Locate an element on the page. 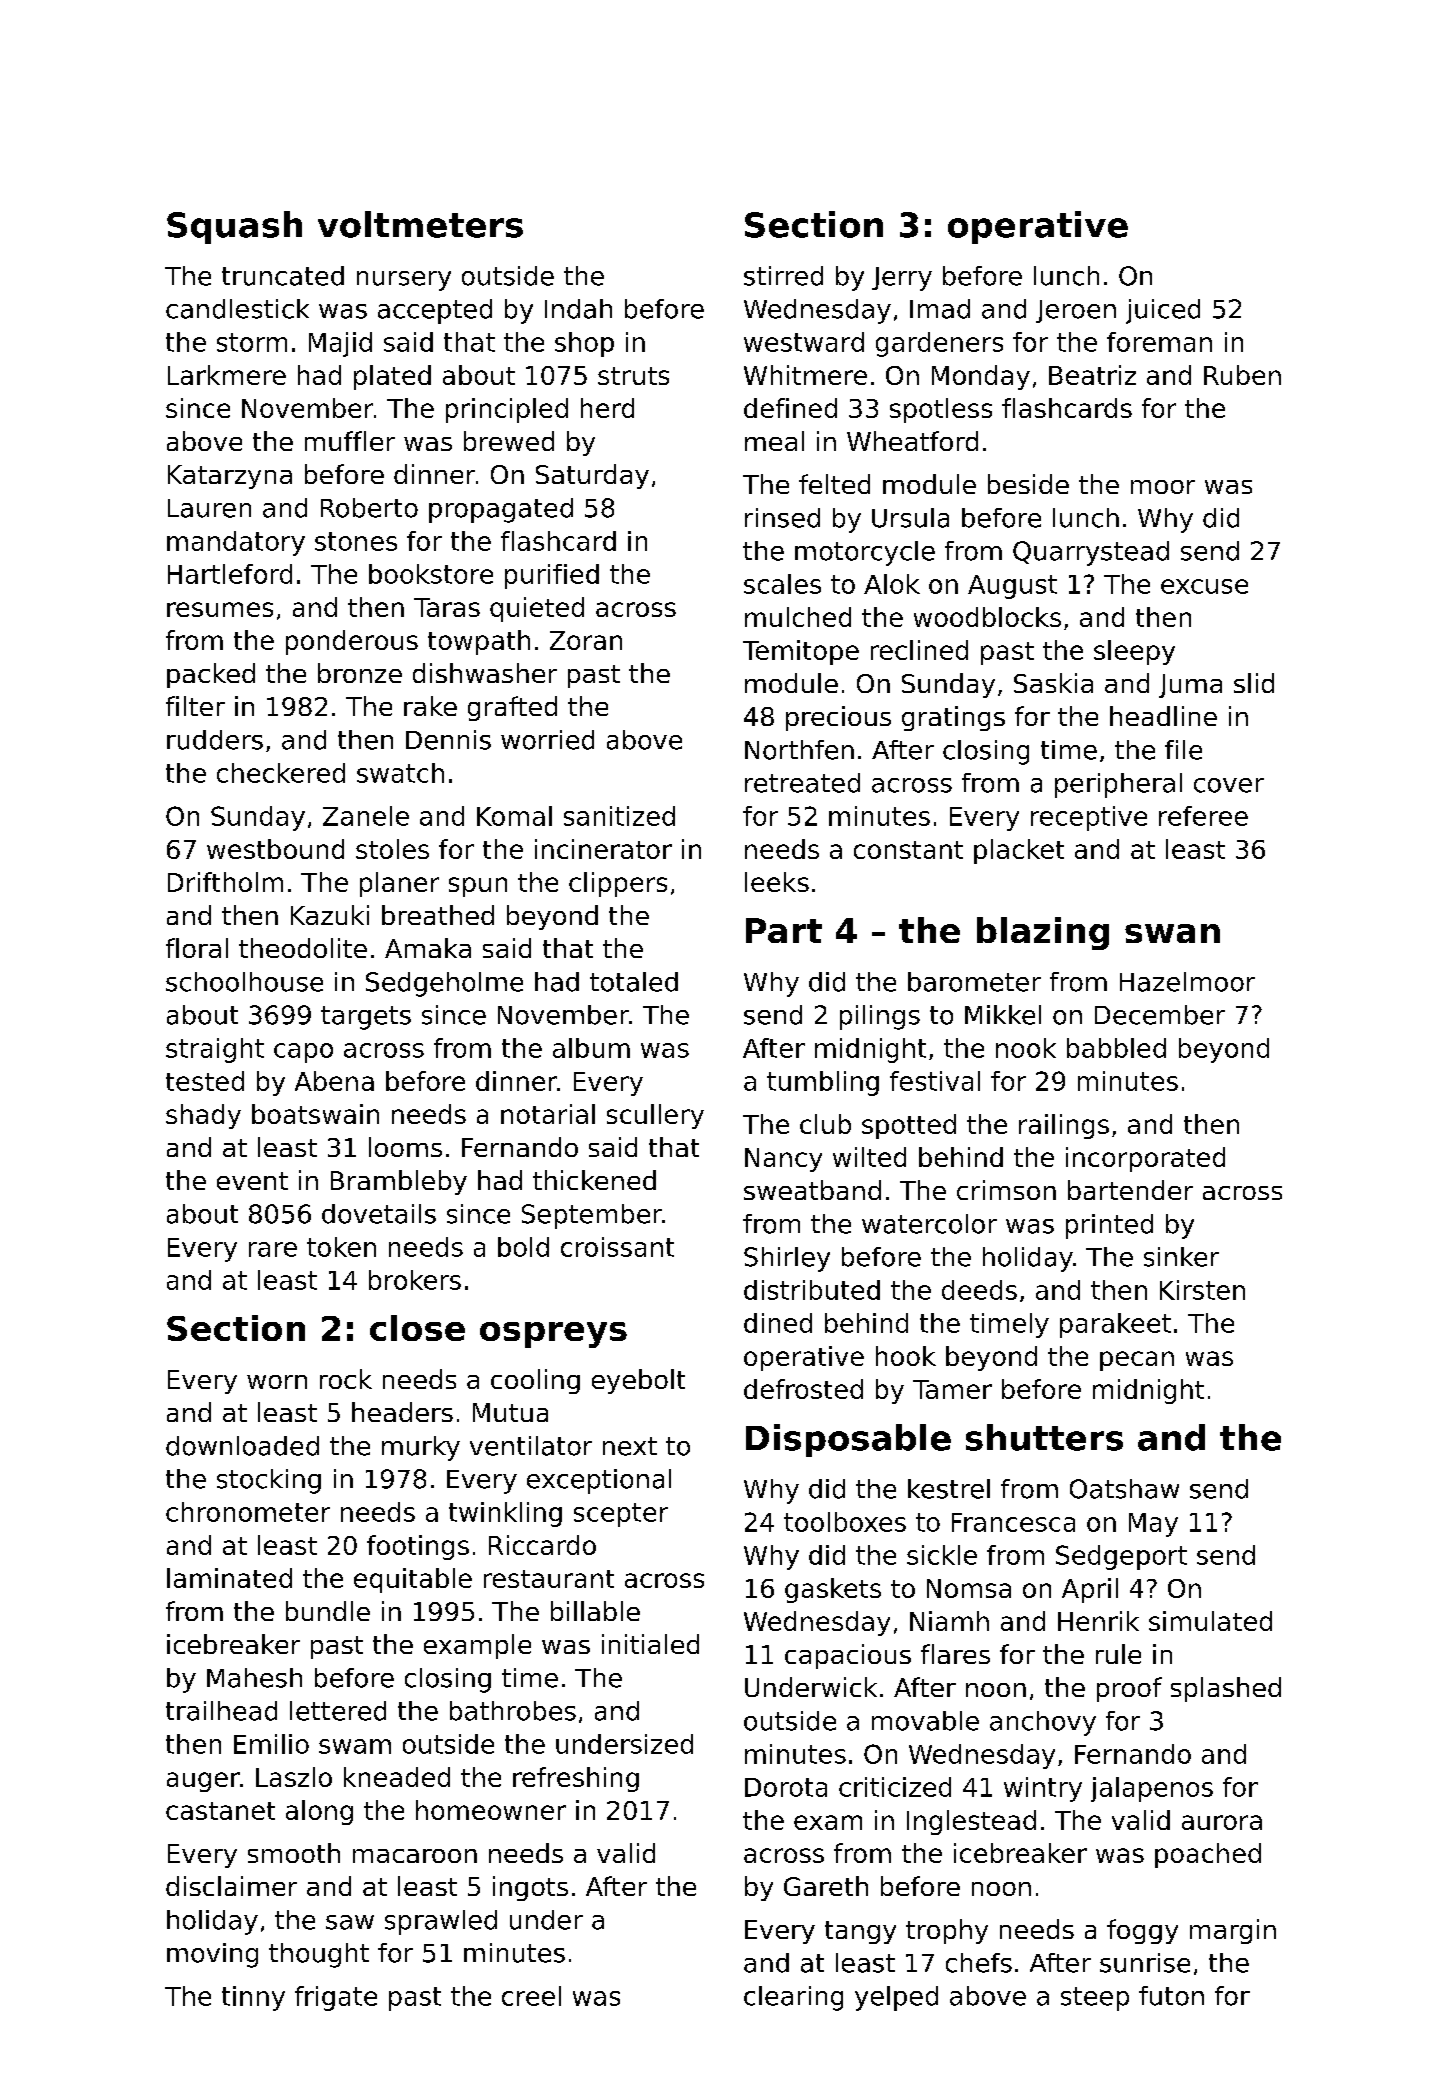 Image resolution: width=1450 pixels, height=2100 pixels. westward is located at coordinates (804, 342).
